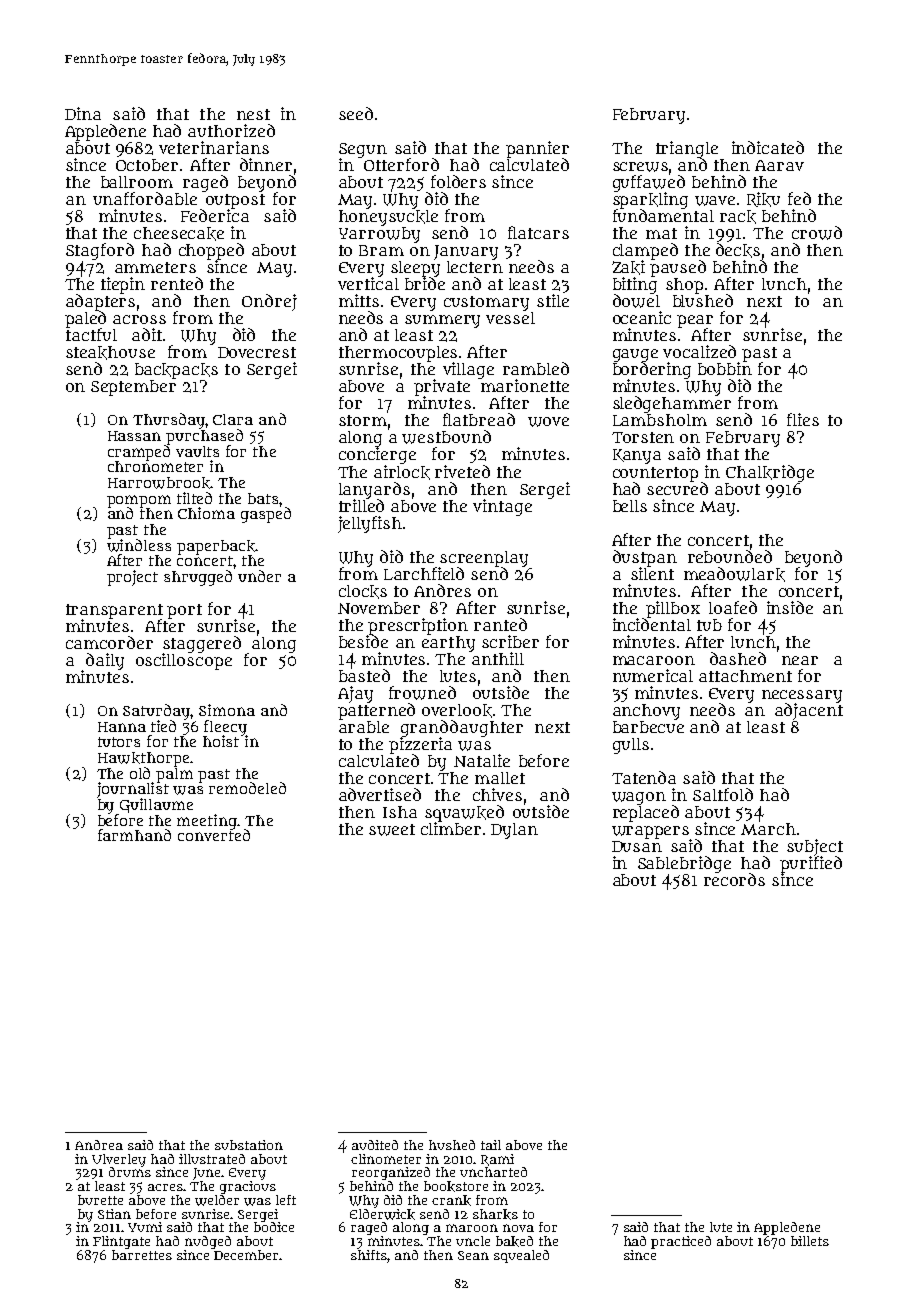 The height and width of the screenshot is (1316, 908). What do you see at coordinates (235, 201) in the screenshot?
I see `outpost` at bounding box center [235, 201].
